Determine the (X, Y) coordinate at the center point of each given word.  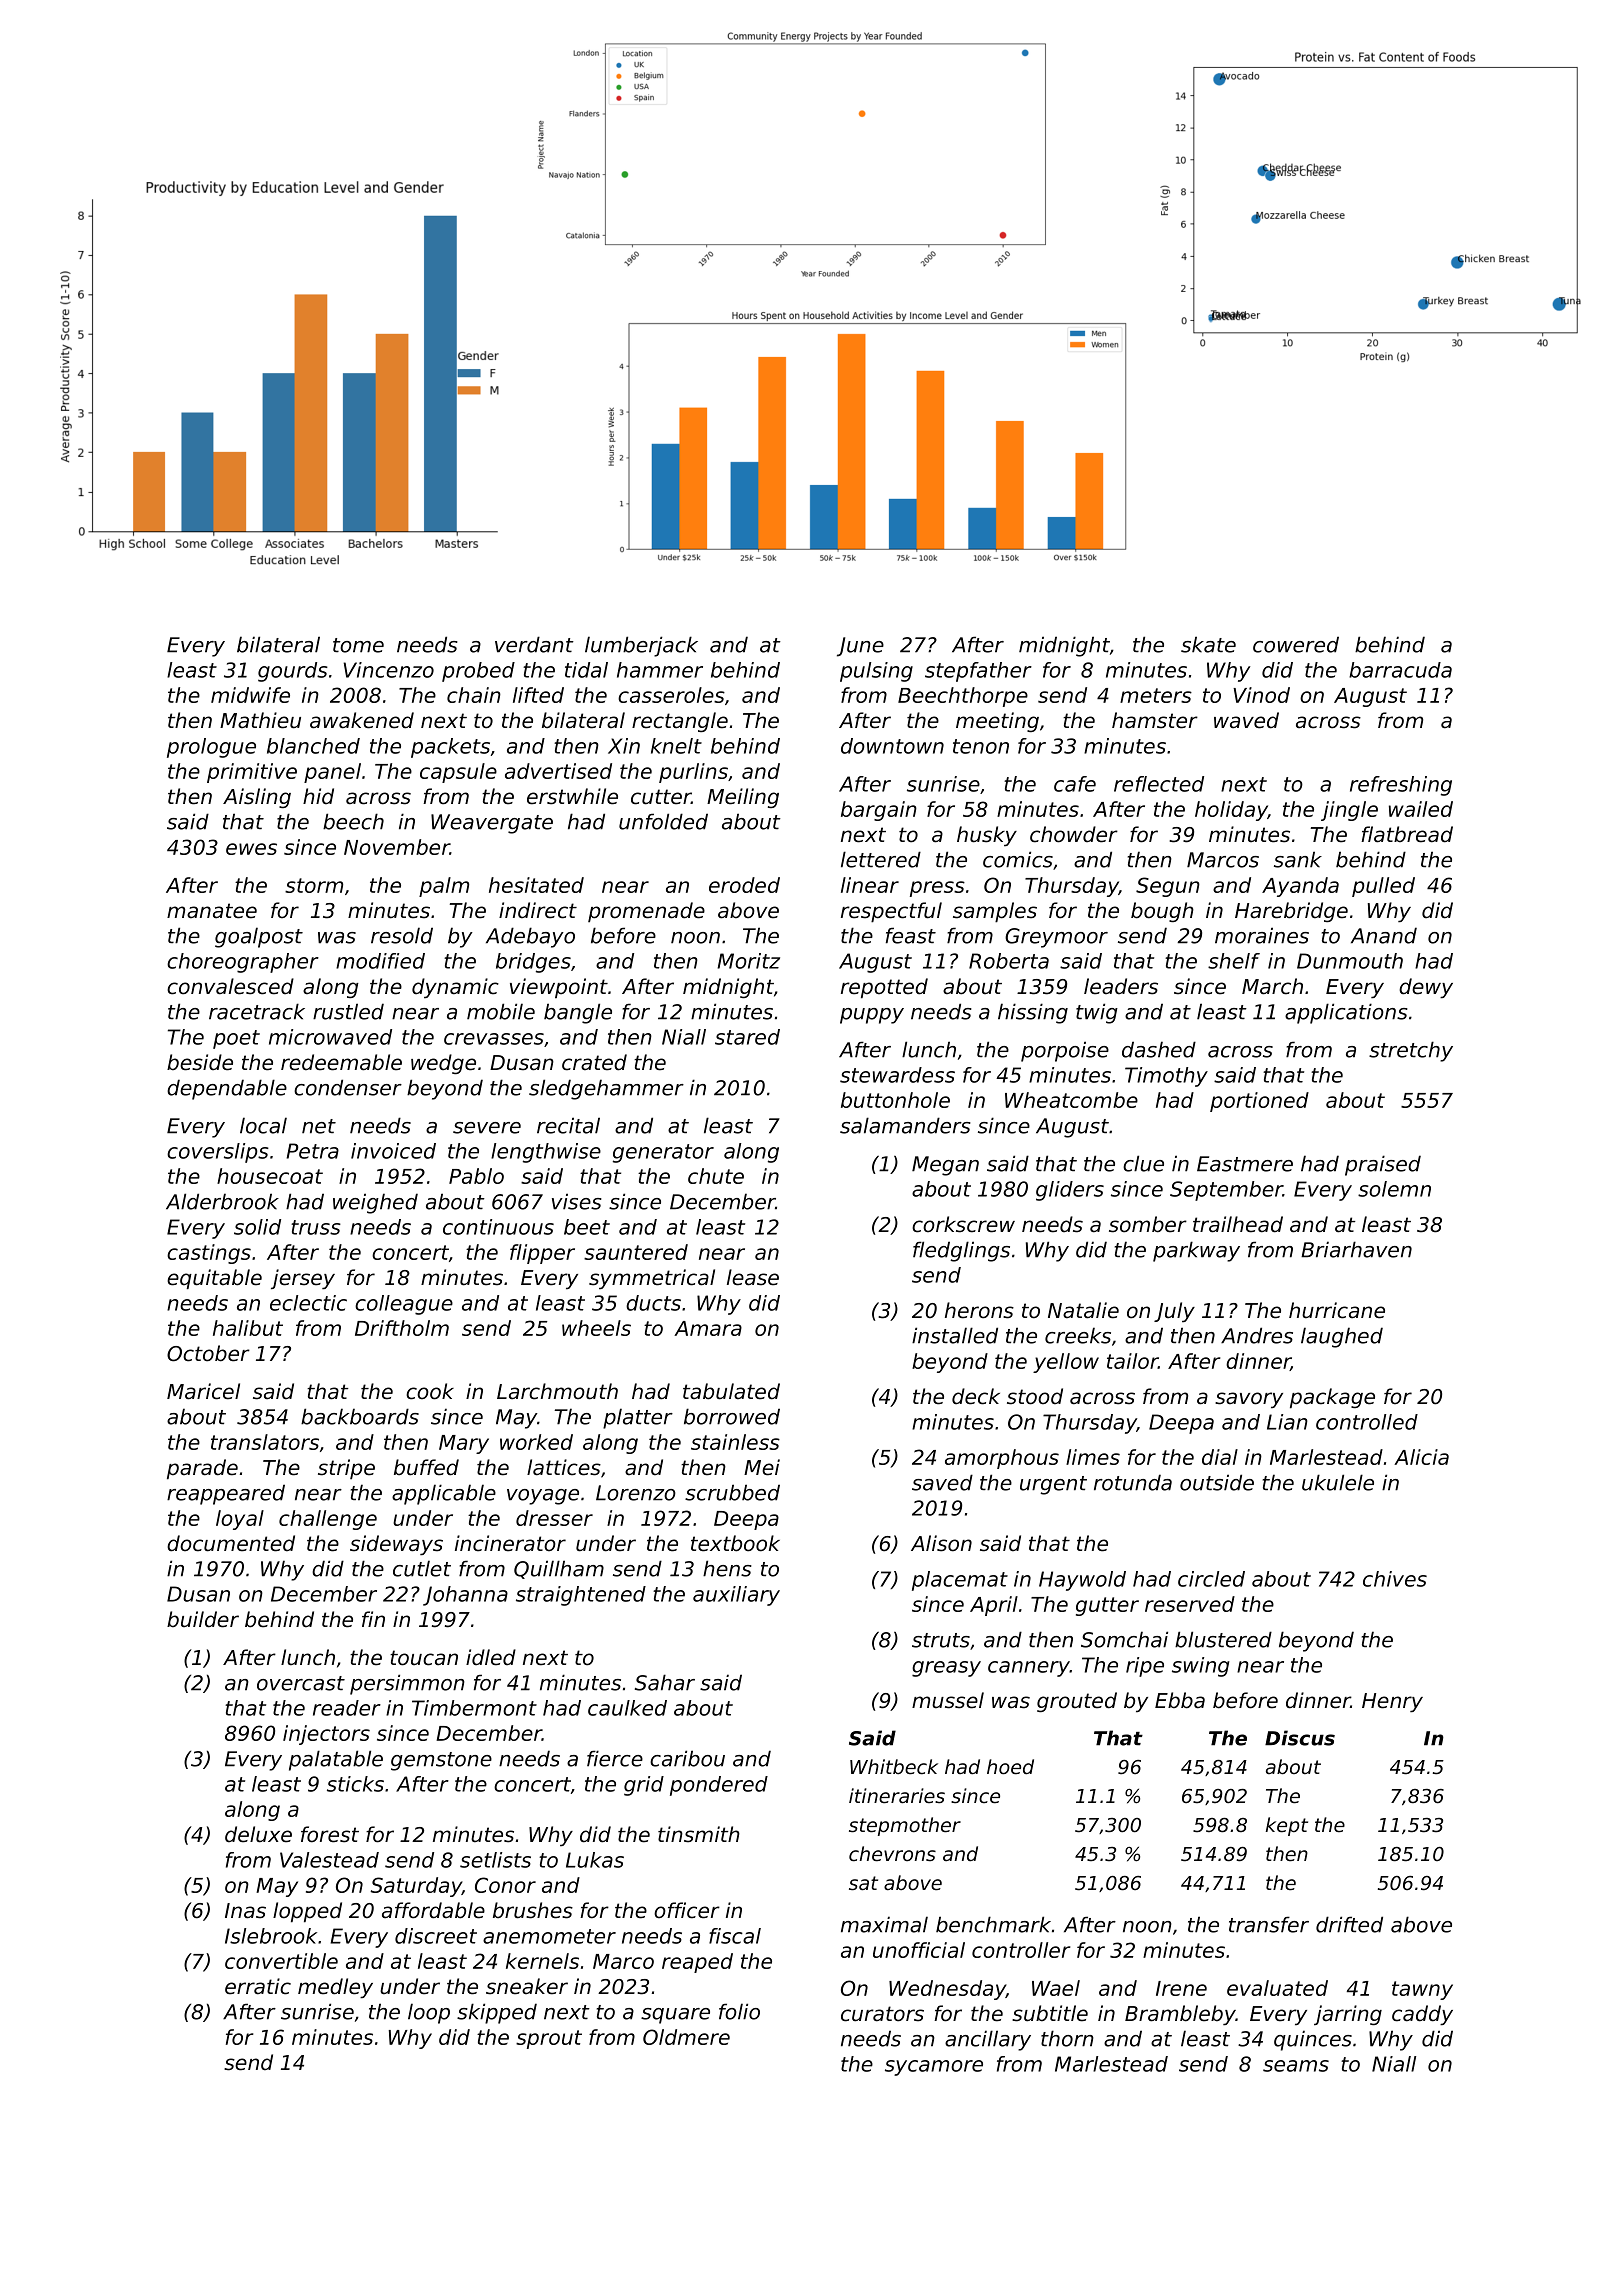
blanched (313, 746)
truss (316, 1227)
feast (911, 935)
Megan (945, 1166)
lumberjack (641, 646)
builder (203, 1619)
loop (429, 2013)
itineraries (897, 1796)
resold (402, 935)
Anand (1384, 935)
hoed (1010, 1767)
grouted (1077, 1702)
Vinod (1261, 695)
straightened (581, 1596)
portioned (1259, 1102)
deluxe (258, 1834)
